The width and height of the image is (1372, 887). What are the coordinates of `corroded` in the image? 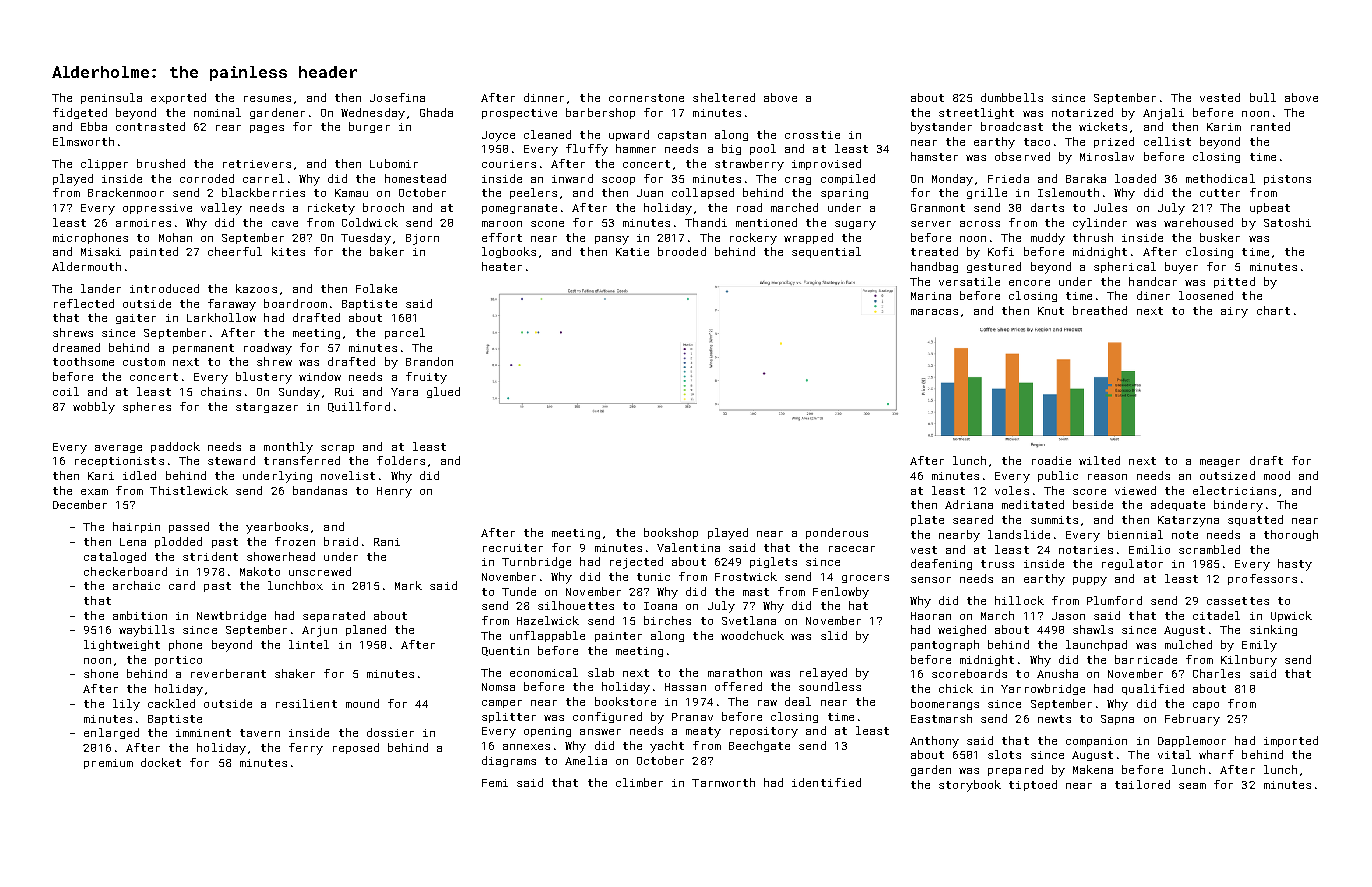 It's located at (207, 178).
